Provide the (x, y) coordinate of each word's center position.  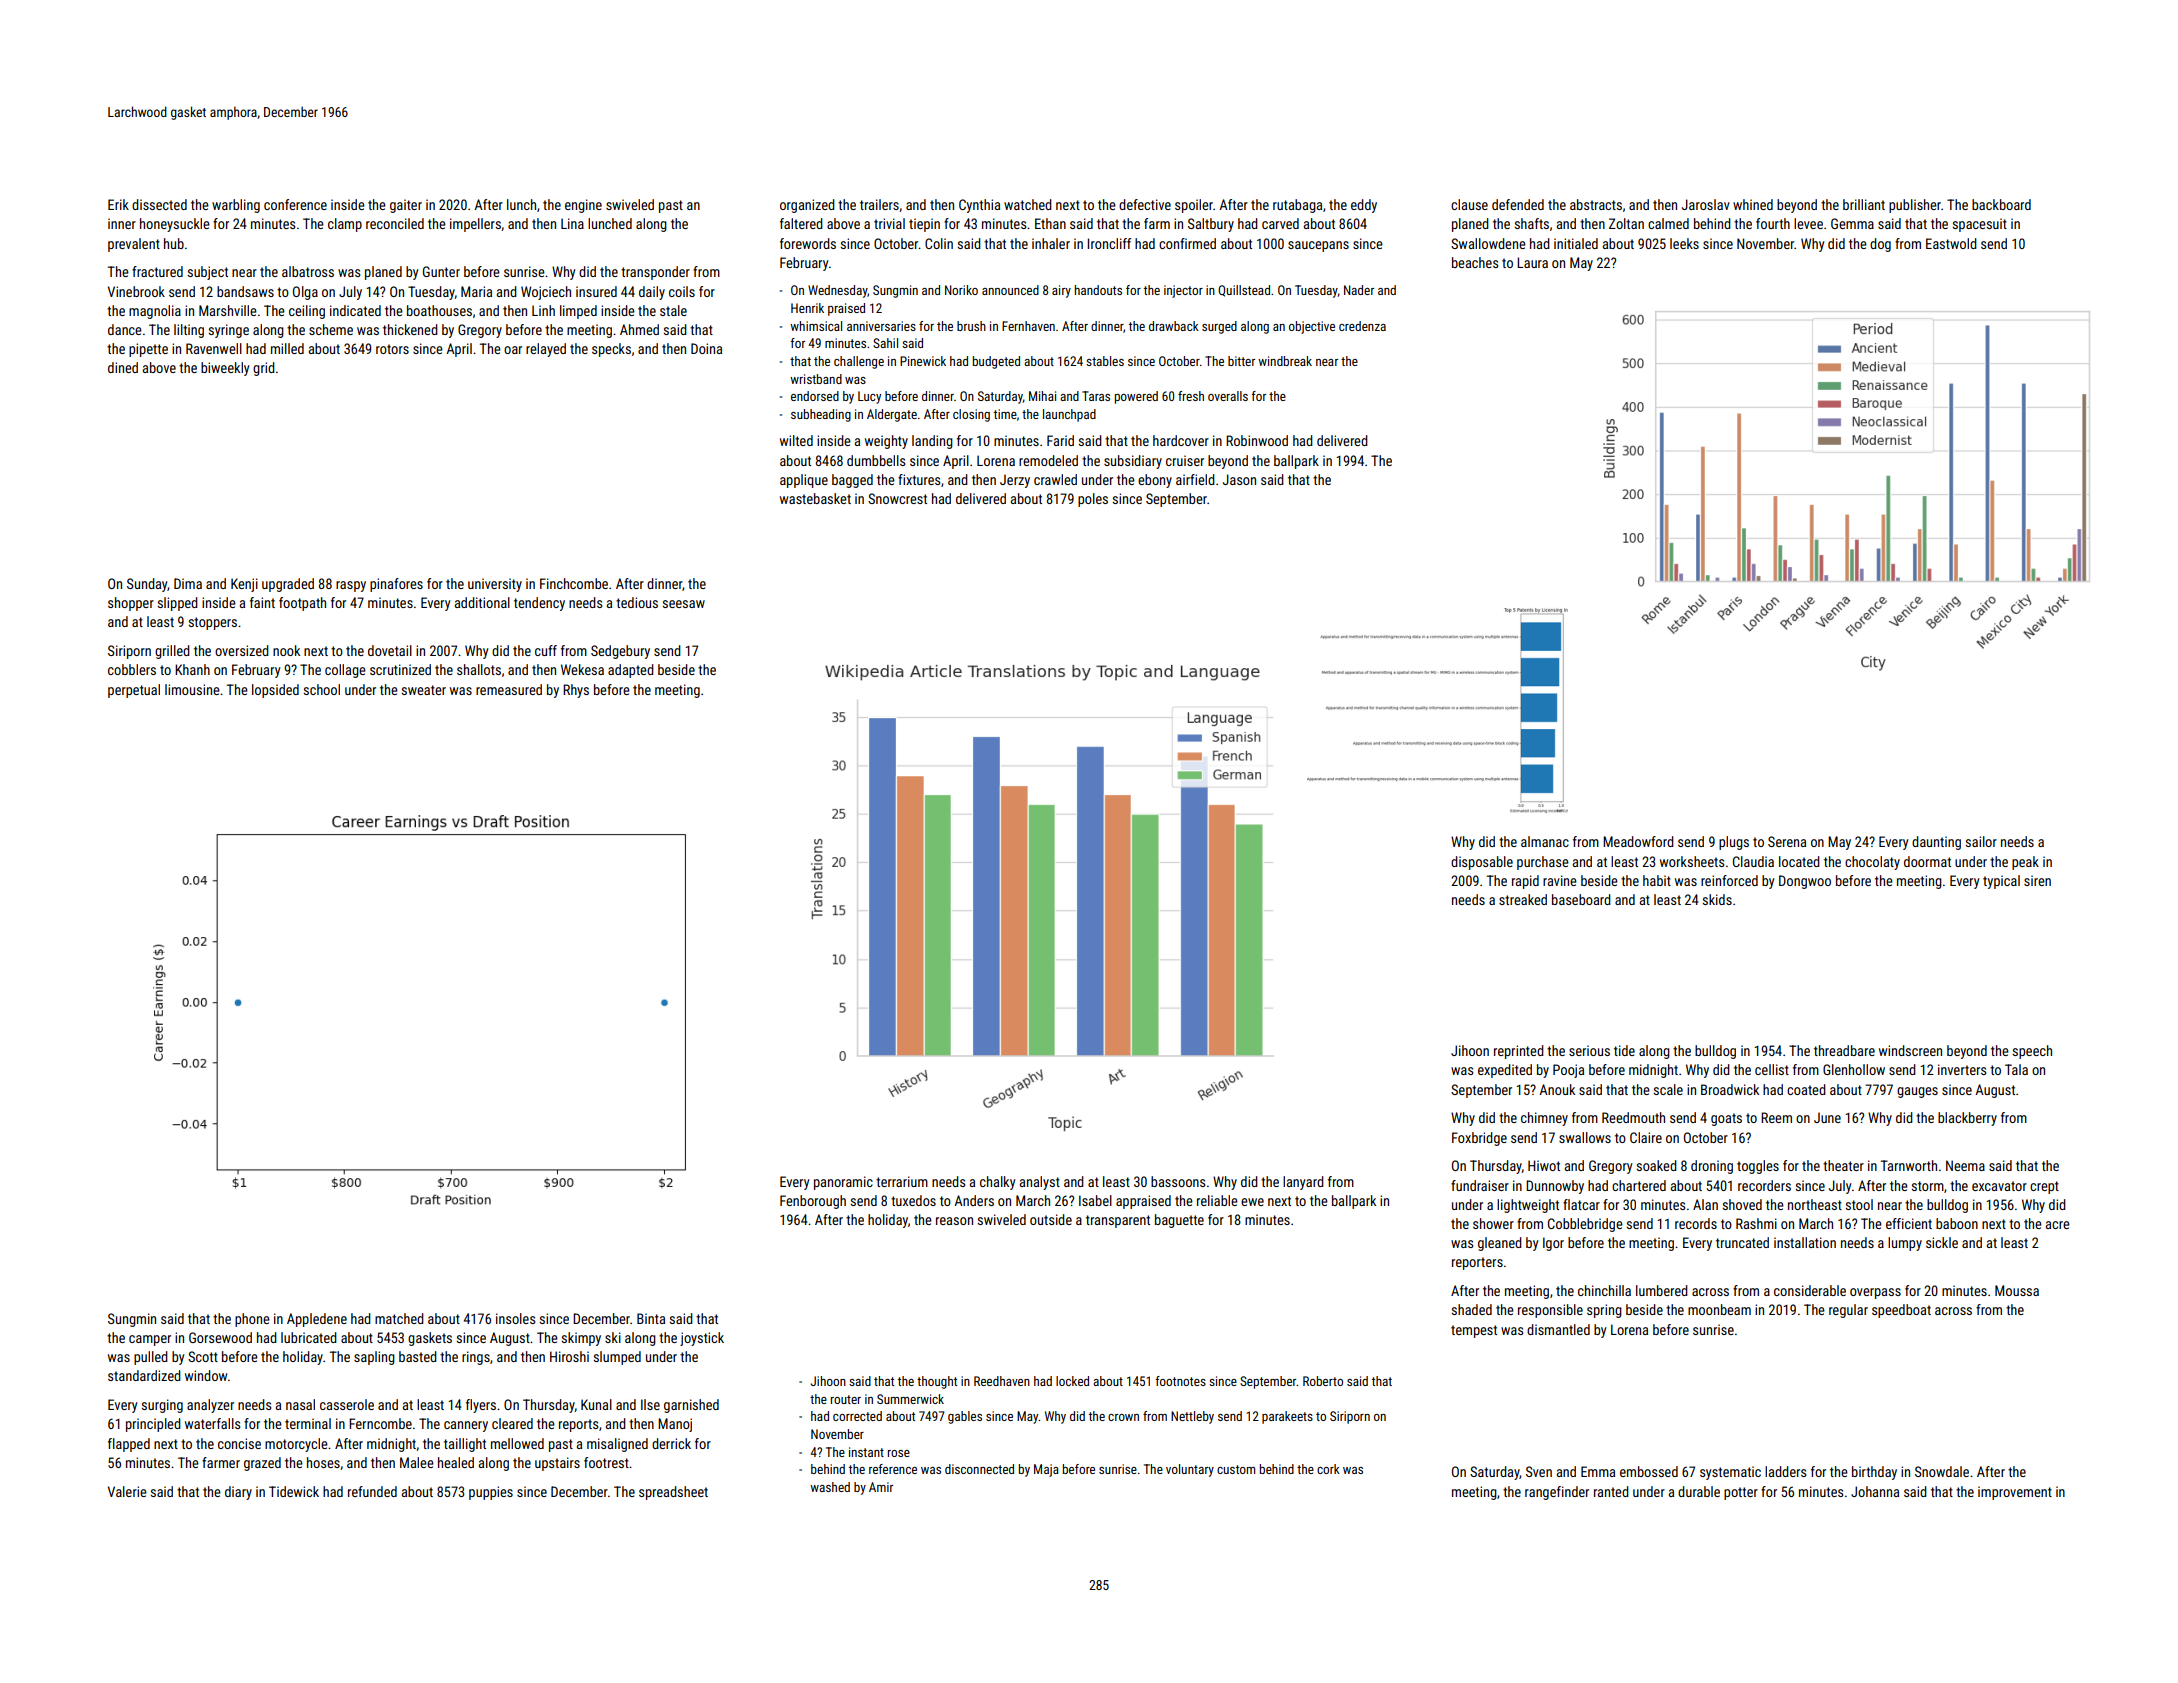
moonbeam (1719, 1309)
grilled (172, 652)
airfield (1195, 479)
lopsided (275, 691)
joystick (702, 1339)
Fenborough (813, 1202)
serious (1589, 1050)
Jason (1239, 479)
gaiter (406, 206)
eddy (1364, 206)
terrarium (902, 1181)
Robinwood (1257, 440)
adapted (631, 671)
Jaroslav (1706, 204)
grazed (262, 1464)
